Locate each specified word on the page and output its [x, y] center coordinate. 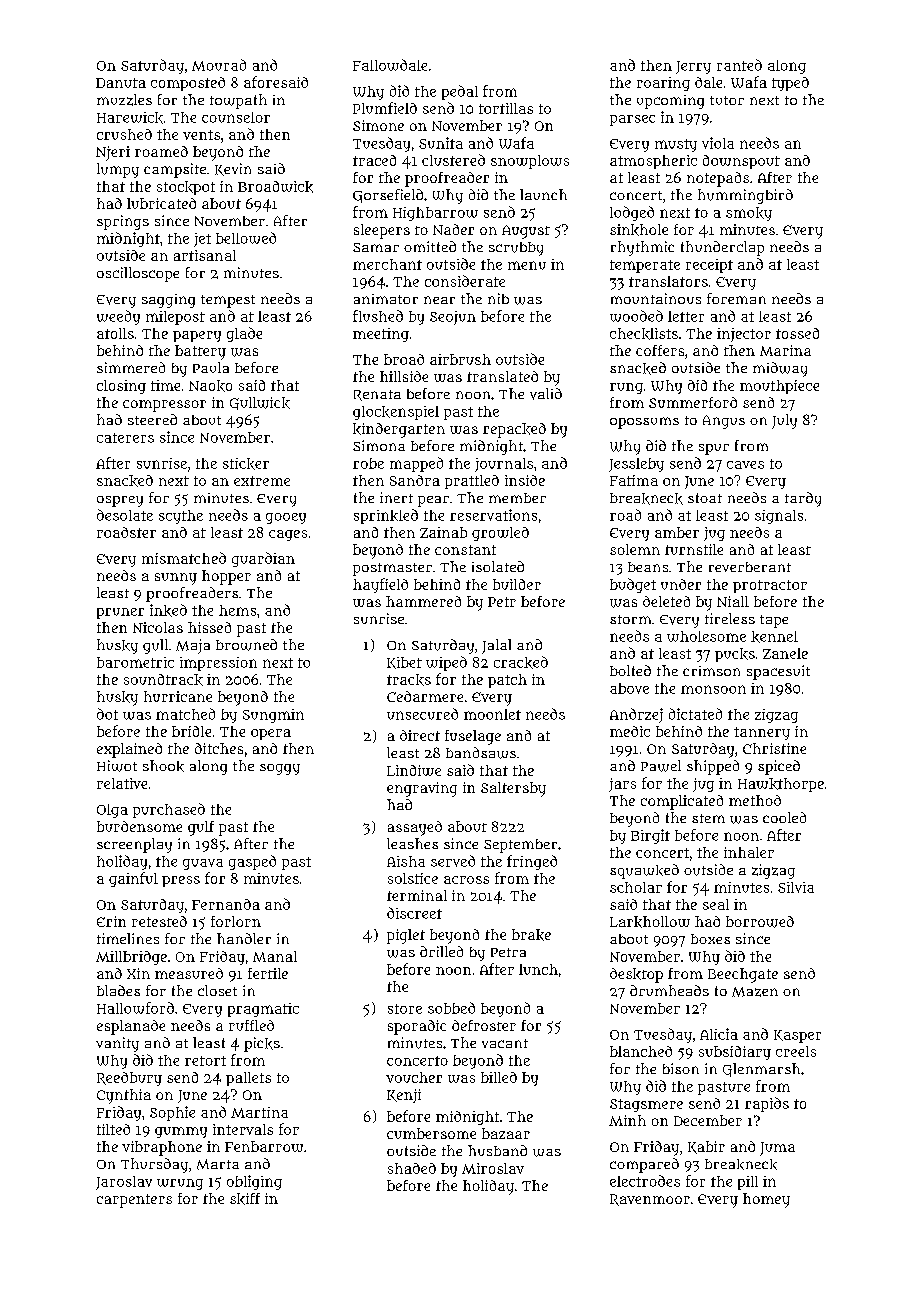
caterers [125, 438]
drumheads [669, 990]
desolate [125, 515]
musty [676, 145]
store [405, 1009]
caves [745, 465]
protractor [770, 586]
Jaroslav [124, 1183]
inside [525, 480]
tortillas [506, 108]
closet [217, 990]
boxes [710, 939]
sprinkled [386, 516]
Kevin [233, 169]
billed [499, 1077]
